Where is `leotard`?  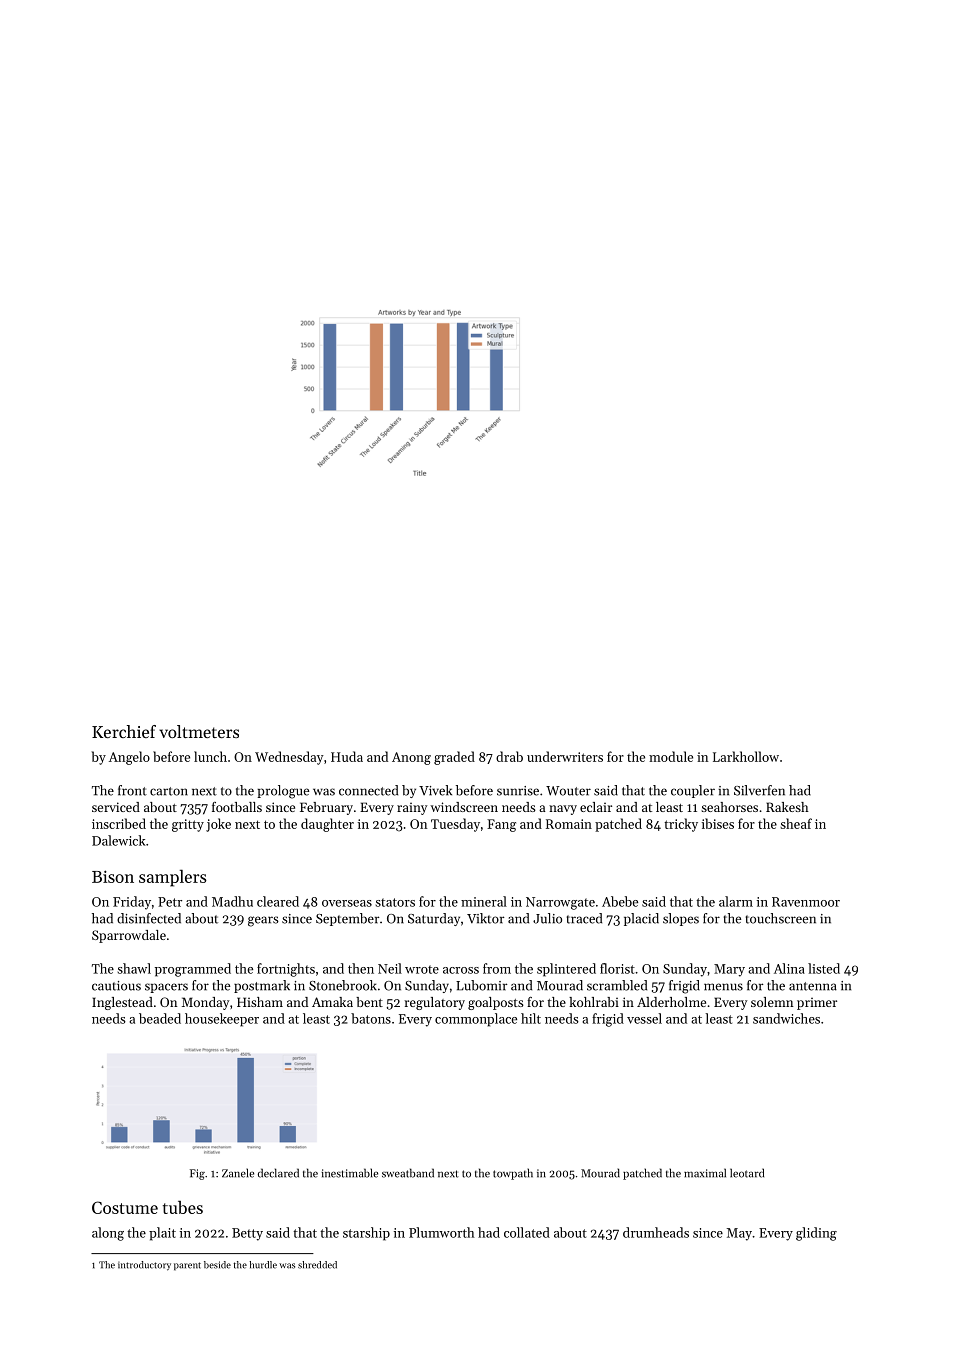 leotard is located at coordinates (747, 1173).
